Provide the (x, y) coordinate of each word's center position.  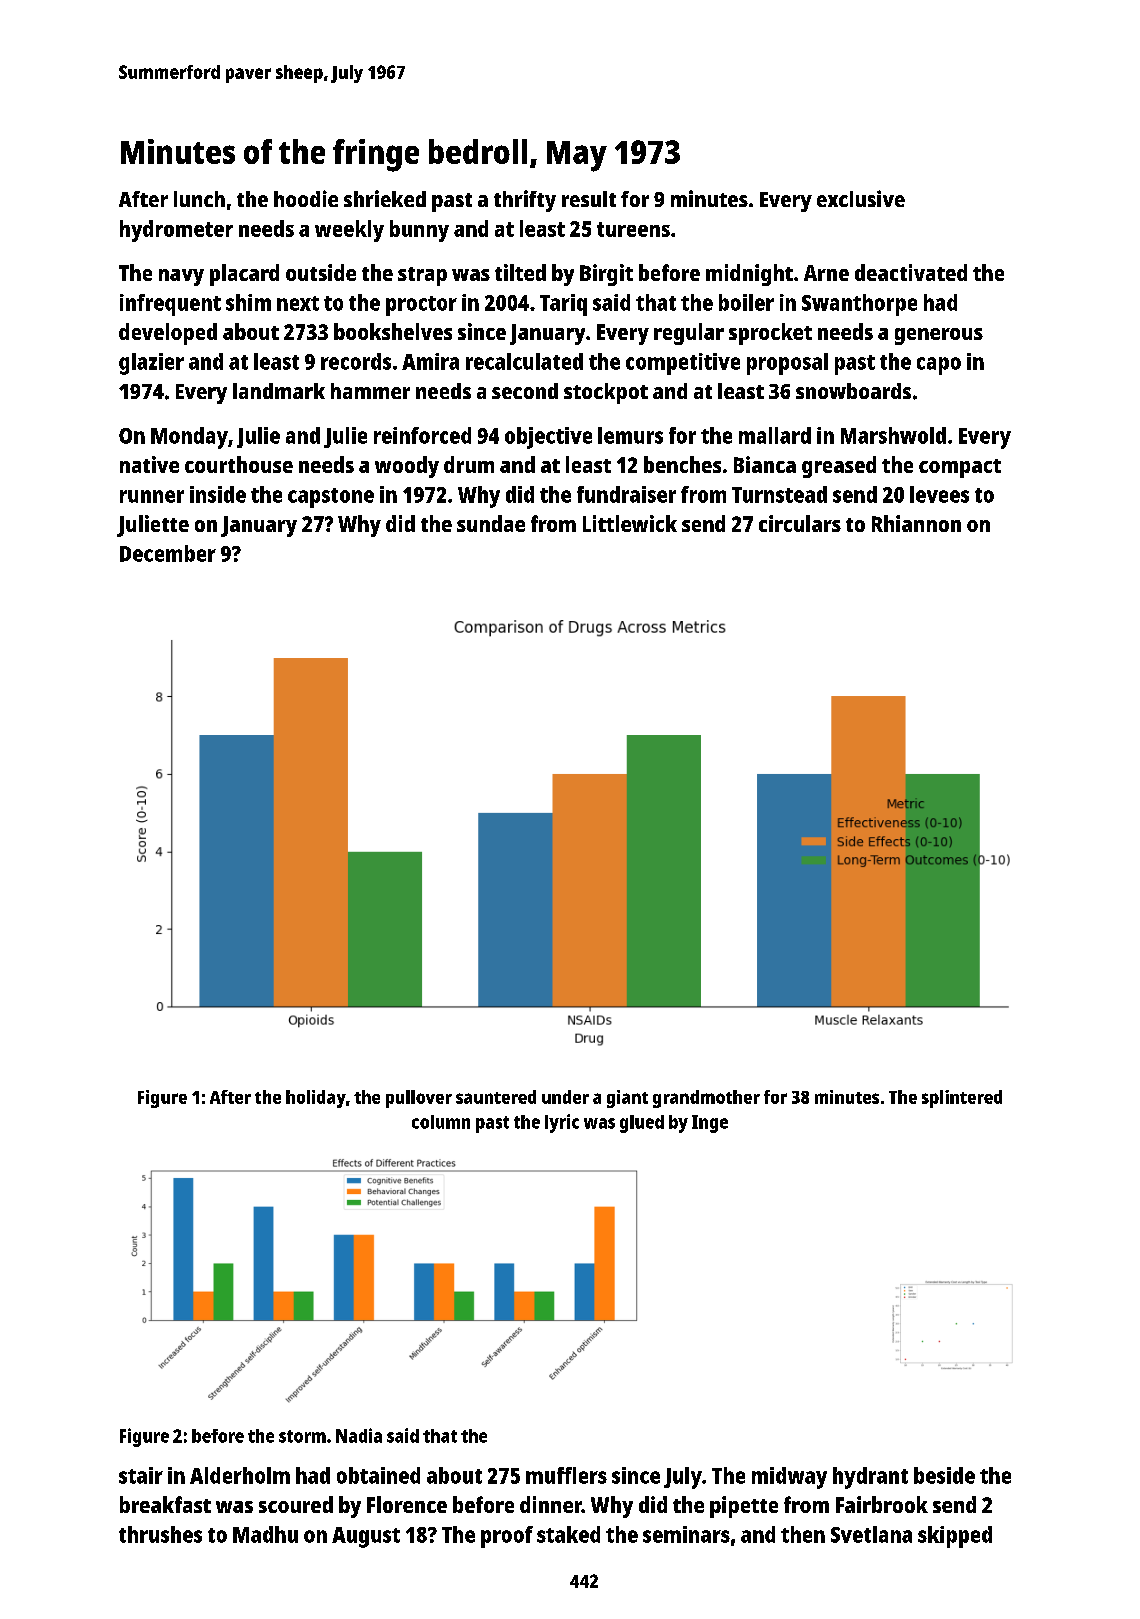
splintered (962, 1099)
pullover (419, 1099)
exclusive (861, 198)
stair (141, 1475)
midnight (749, 275)
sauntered (496, 1097)
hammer (370, 391)
